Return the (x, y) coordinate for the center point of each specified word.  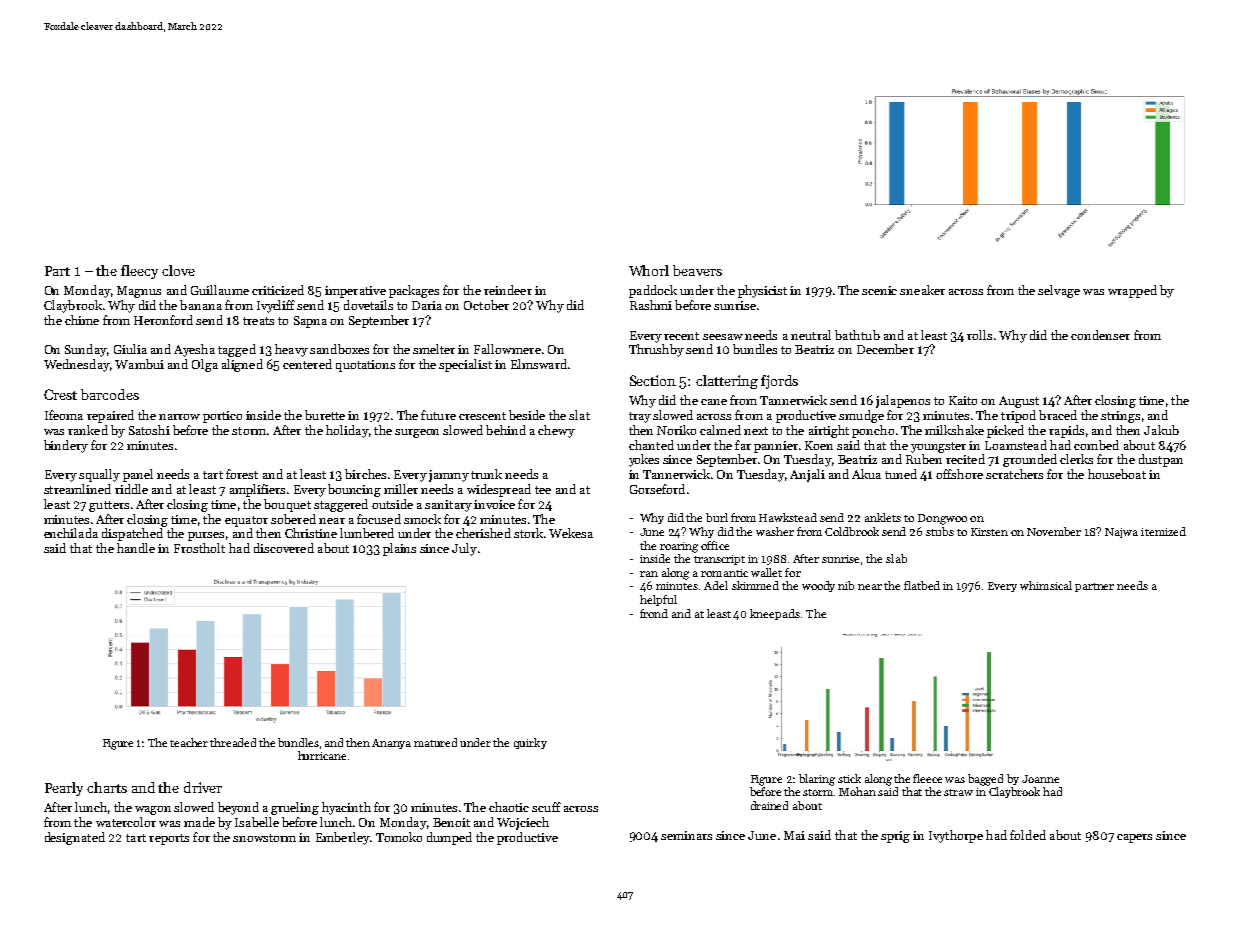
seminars (686, 835)
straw (958, 792)
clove (178, 270)
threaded (233, 742)
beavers (697, 270)
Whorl (649, 270)
